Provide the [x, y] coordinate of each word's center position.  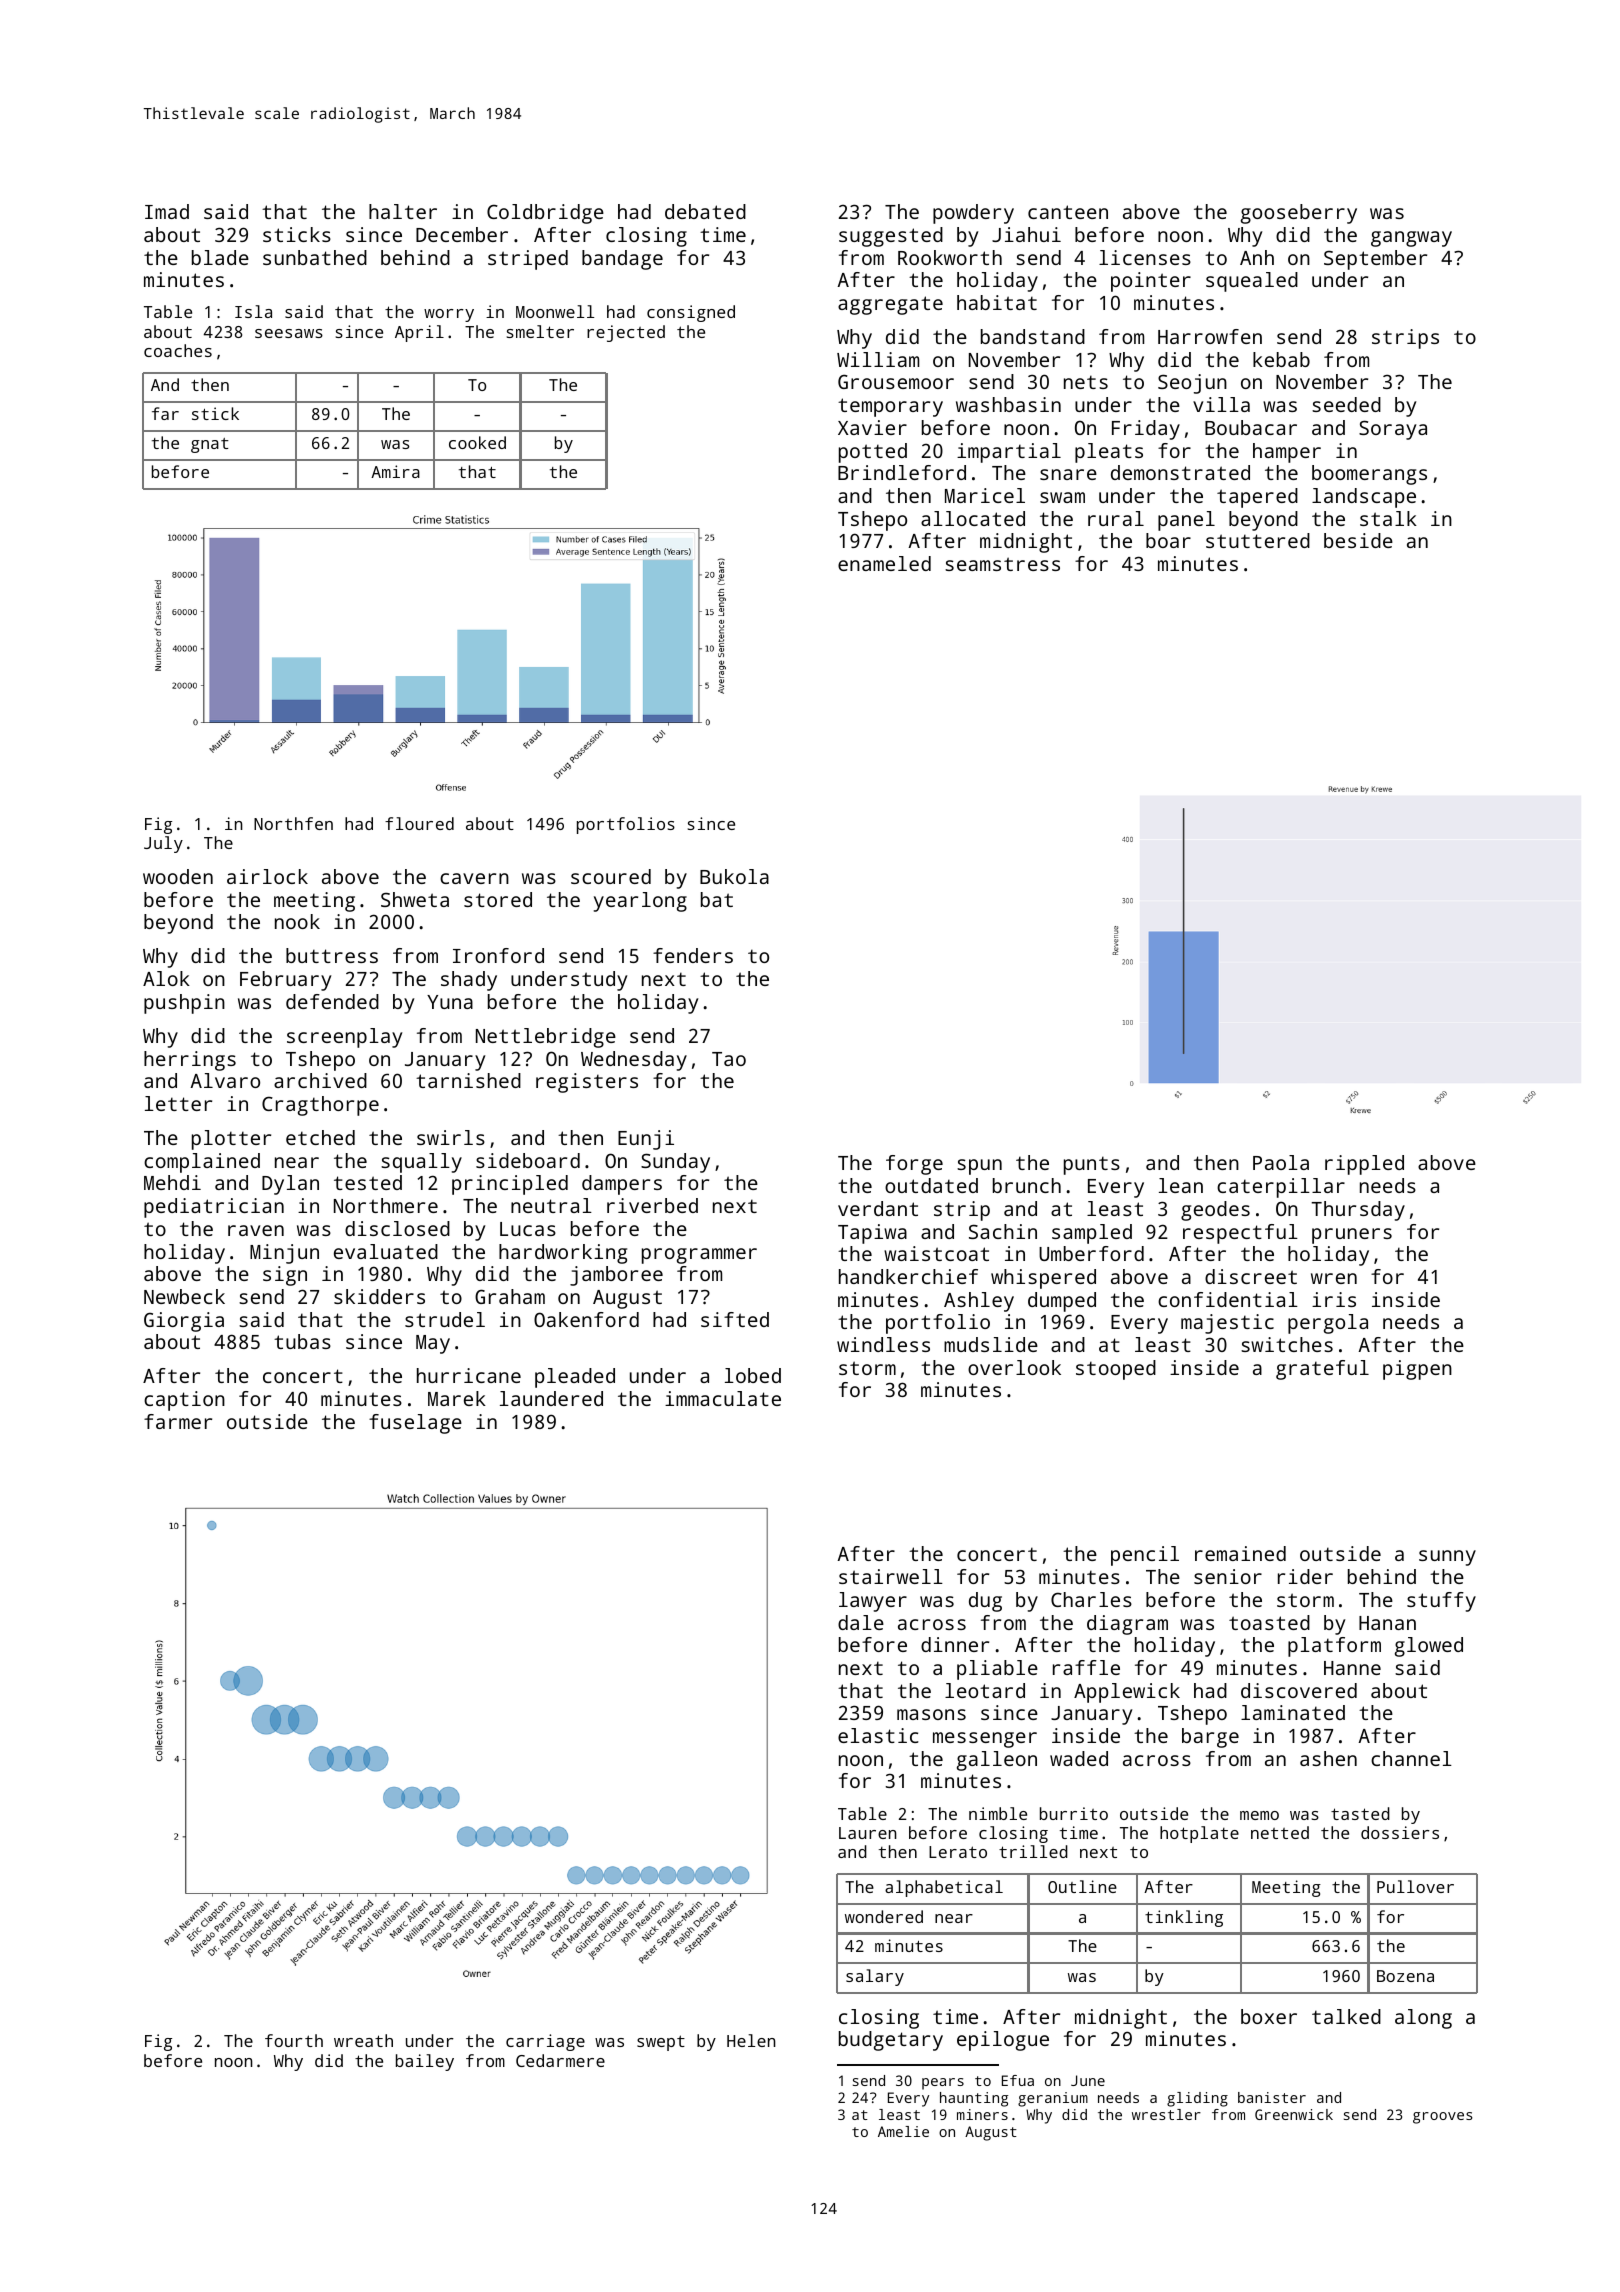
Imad [167, 211]
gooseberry [1299, 214]
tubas [302, 1341]
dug [985, 1602]
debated [705, 211]
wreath [363, 2040]
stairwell [891, 1576]
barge [1210, 1738]
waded [1079, 1758]
